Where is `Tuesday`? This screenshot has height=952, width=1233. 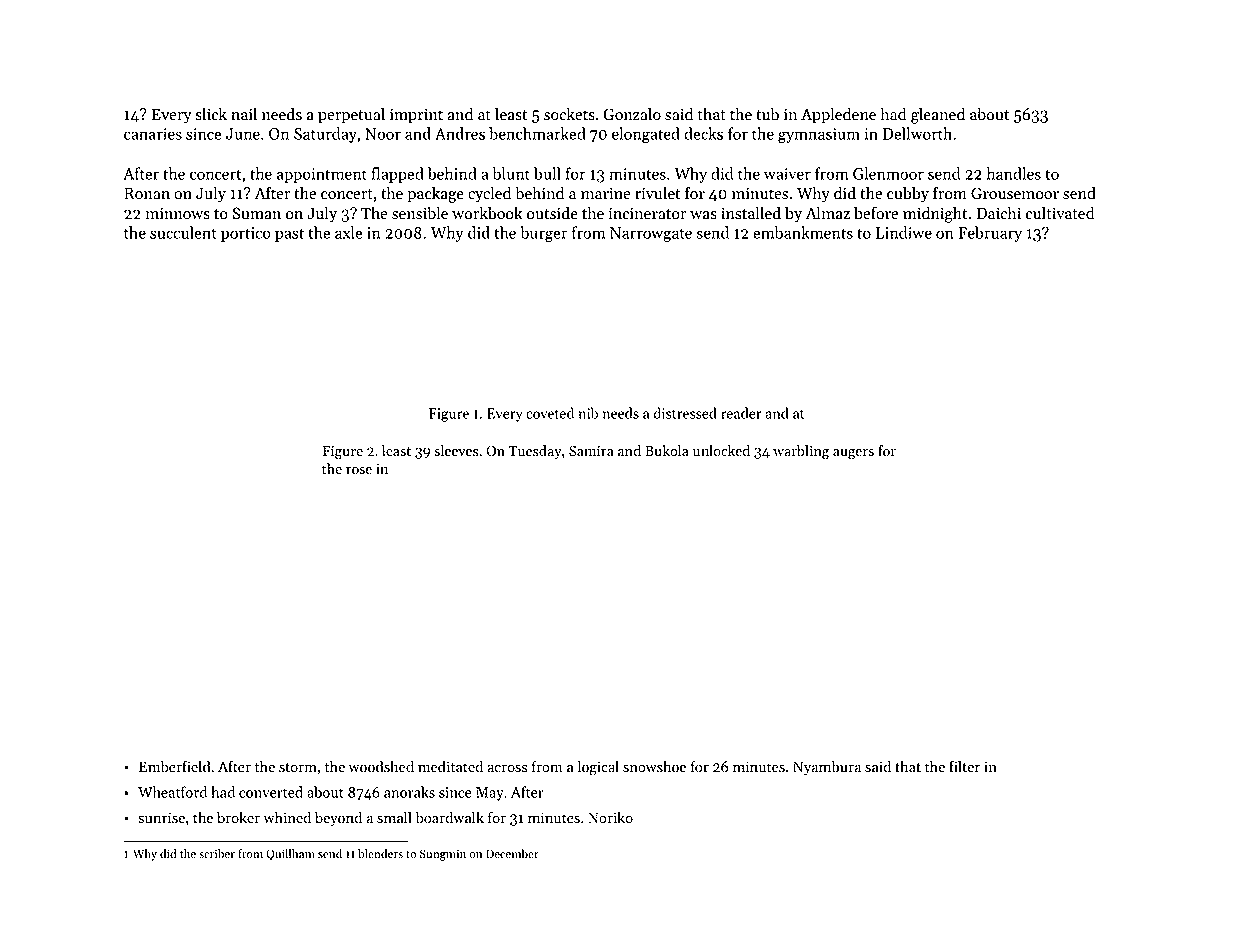
Tuesday is located at coordinates (535, 452).
